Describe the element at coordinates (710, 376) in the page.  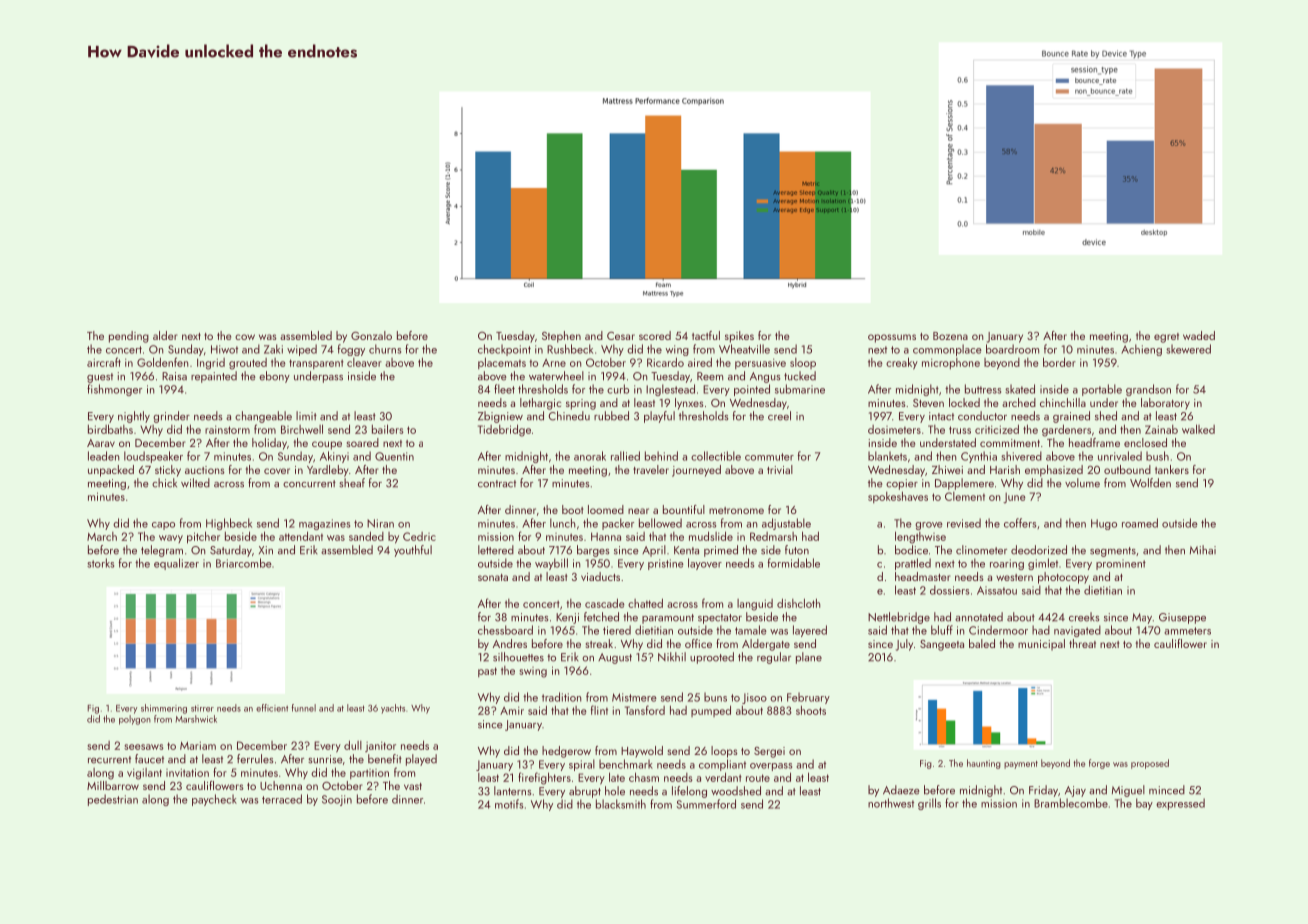
I see `Reem` at that location.
